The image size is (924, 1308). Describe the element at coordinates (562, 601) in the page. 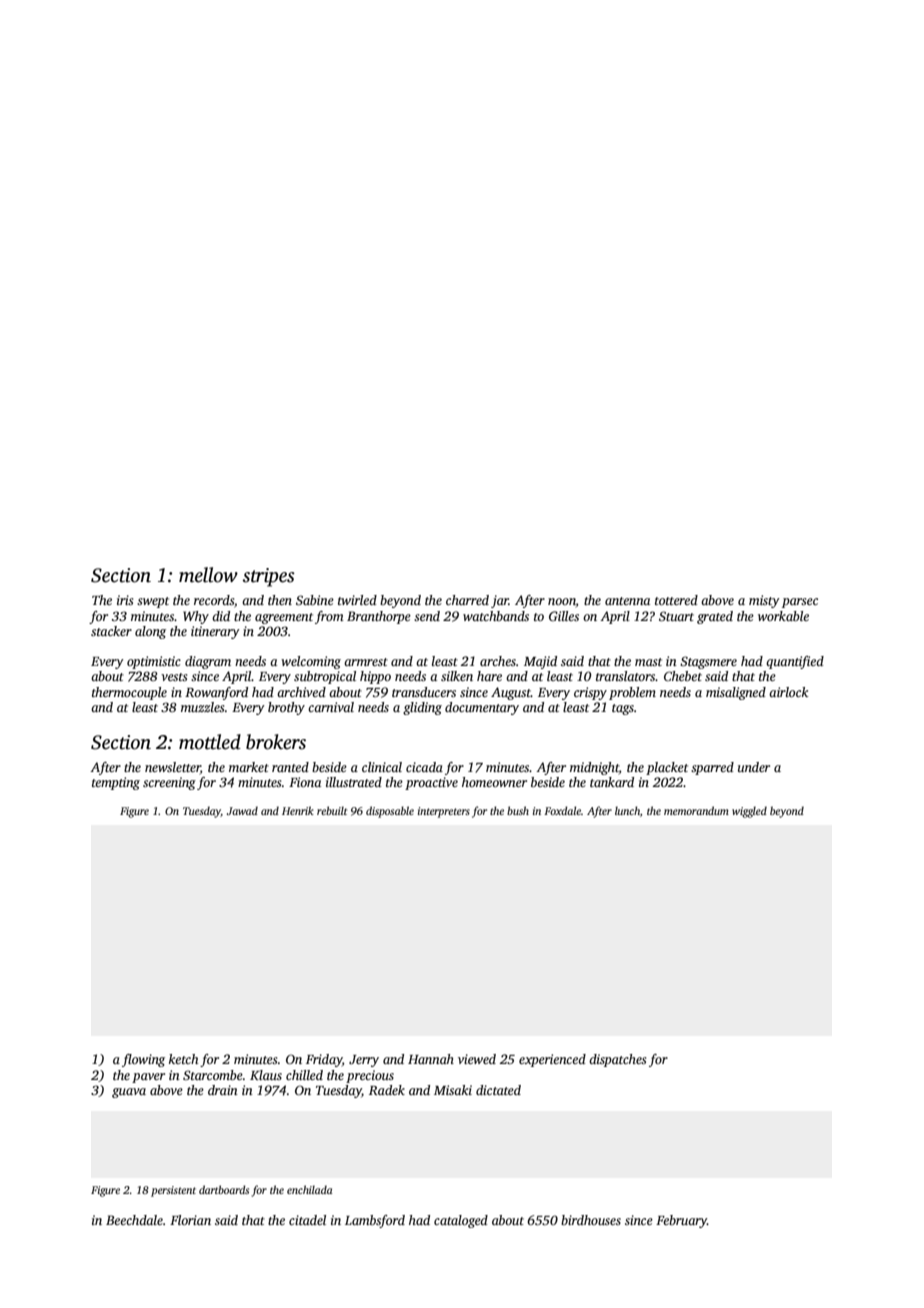

I see `noon` at that location.
